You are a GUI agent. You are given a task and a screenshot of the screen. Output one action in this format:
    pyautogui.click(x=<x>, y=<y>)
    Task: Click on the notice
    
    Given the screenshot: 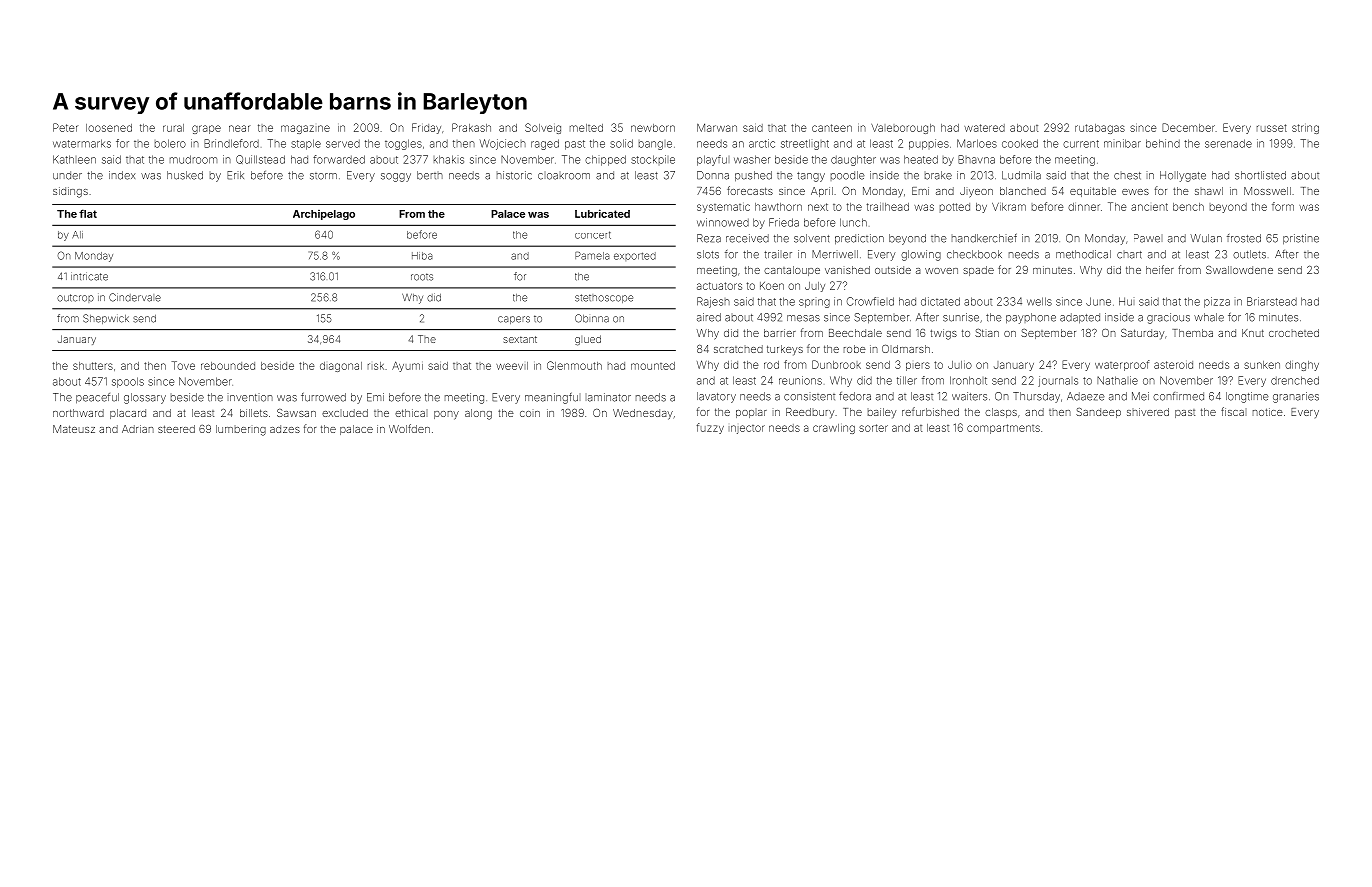 What is the action you would take?
    pyautogui.click(x=1268, y=412)
